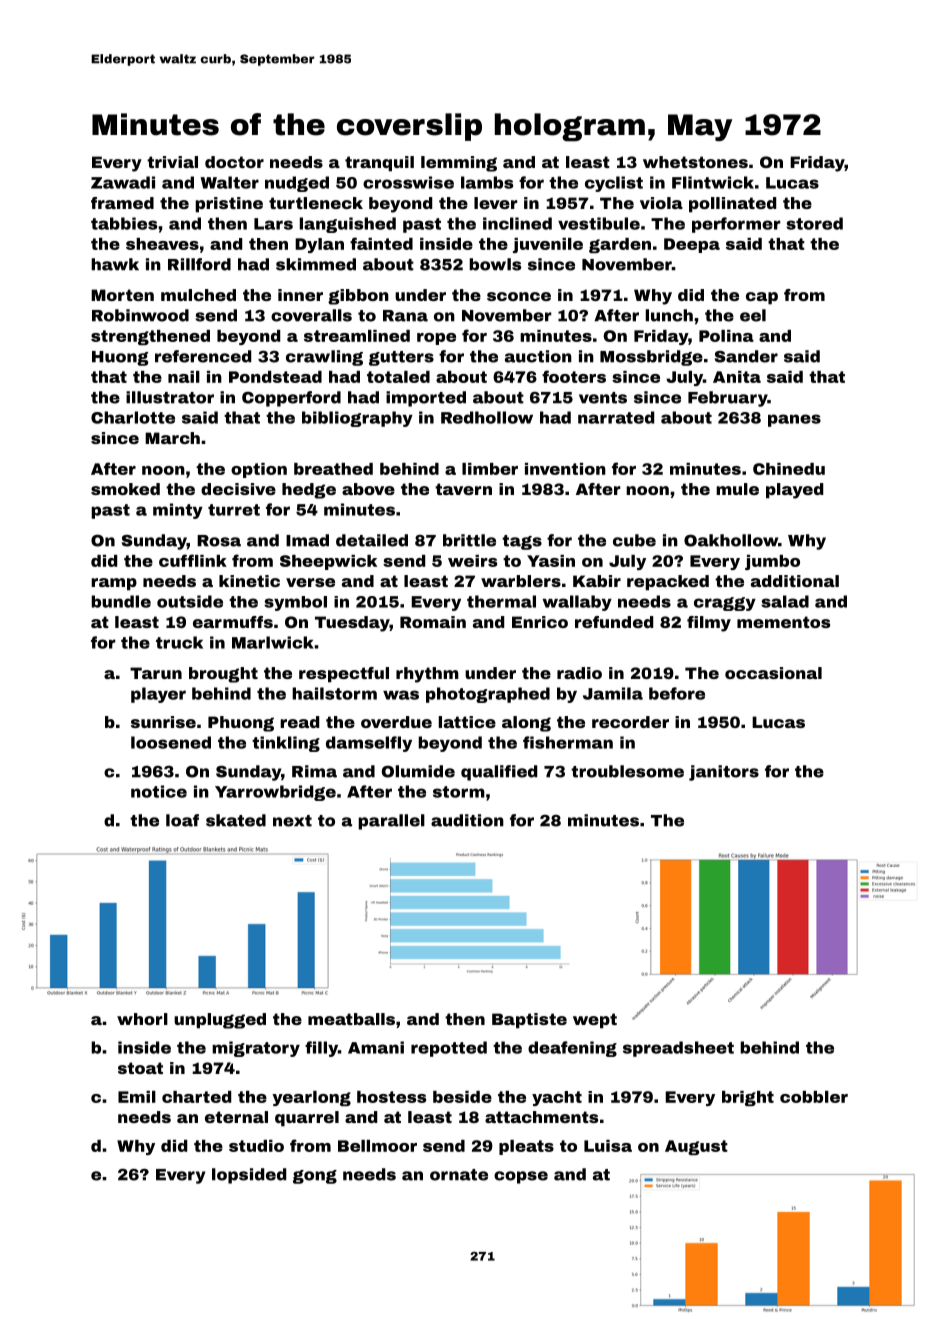  Describe the element at coordinates (608, 1146) in the document. I see `Luisa` at that location.
